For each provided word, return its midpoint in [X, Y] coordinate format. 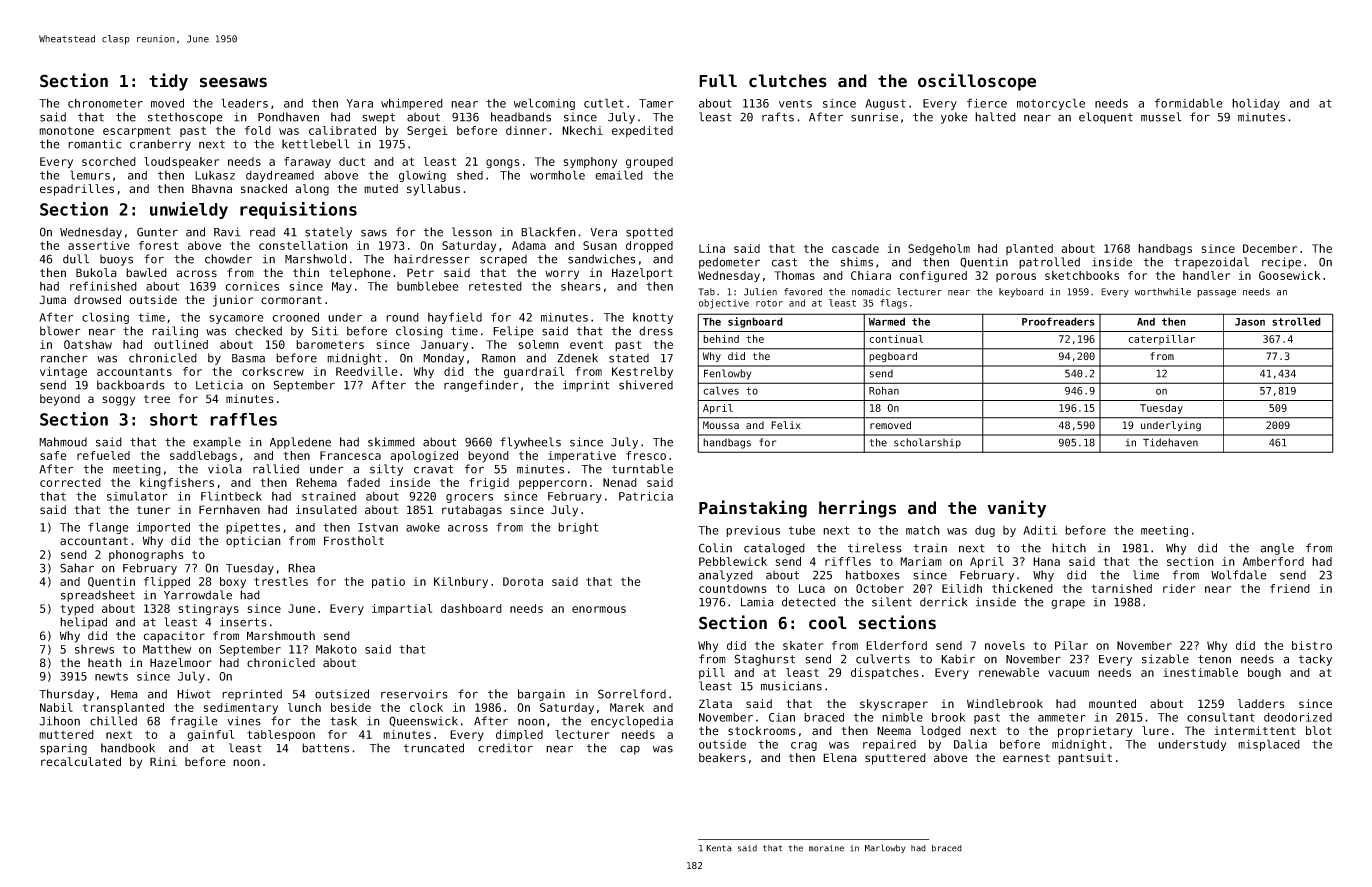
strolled [1296, 321]
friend [1290, 588]
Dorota [523, 581]
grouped [649, 163]
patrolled [1049, 263]
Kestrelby [642, 373]
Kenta [719, 848]
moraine [826, 848]
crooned [295, 317]
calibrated [342, 130]
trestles [281, 581]
